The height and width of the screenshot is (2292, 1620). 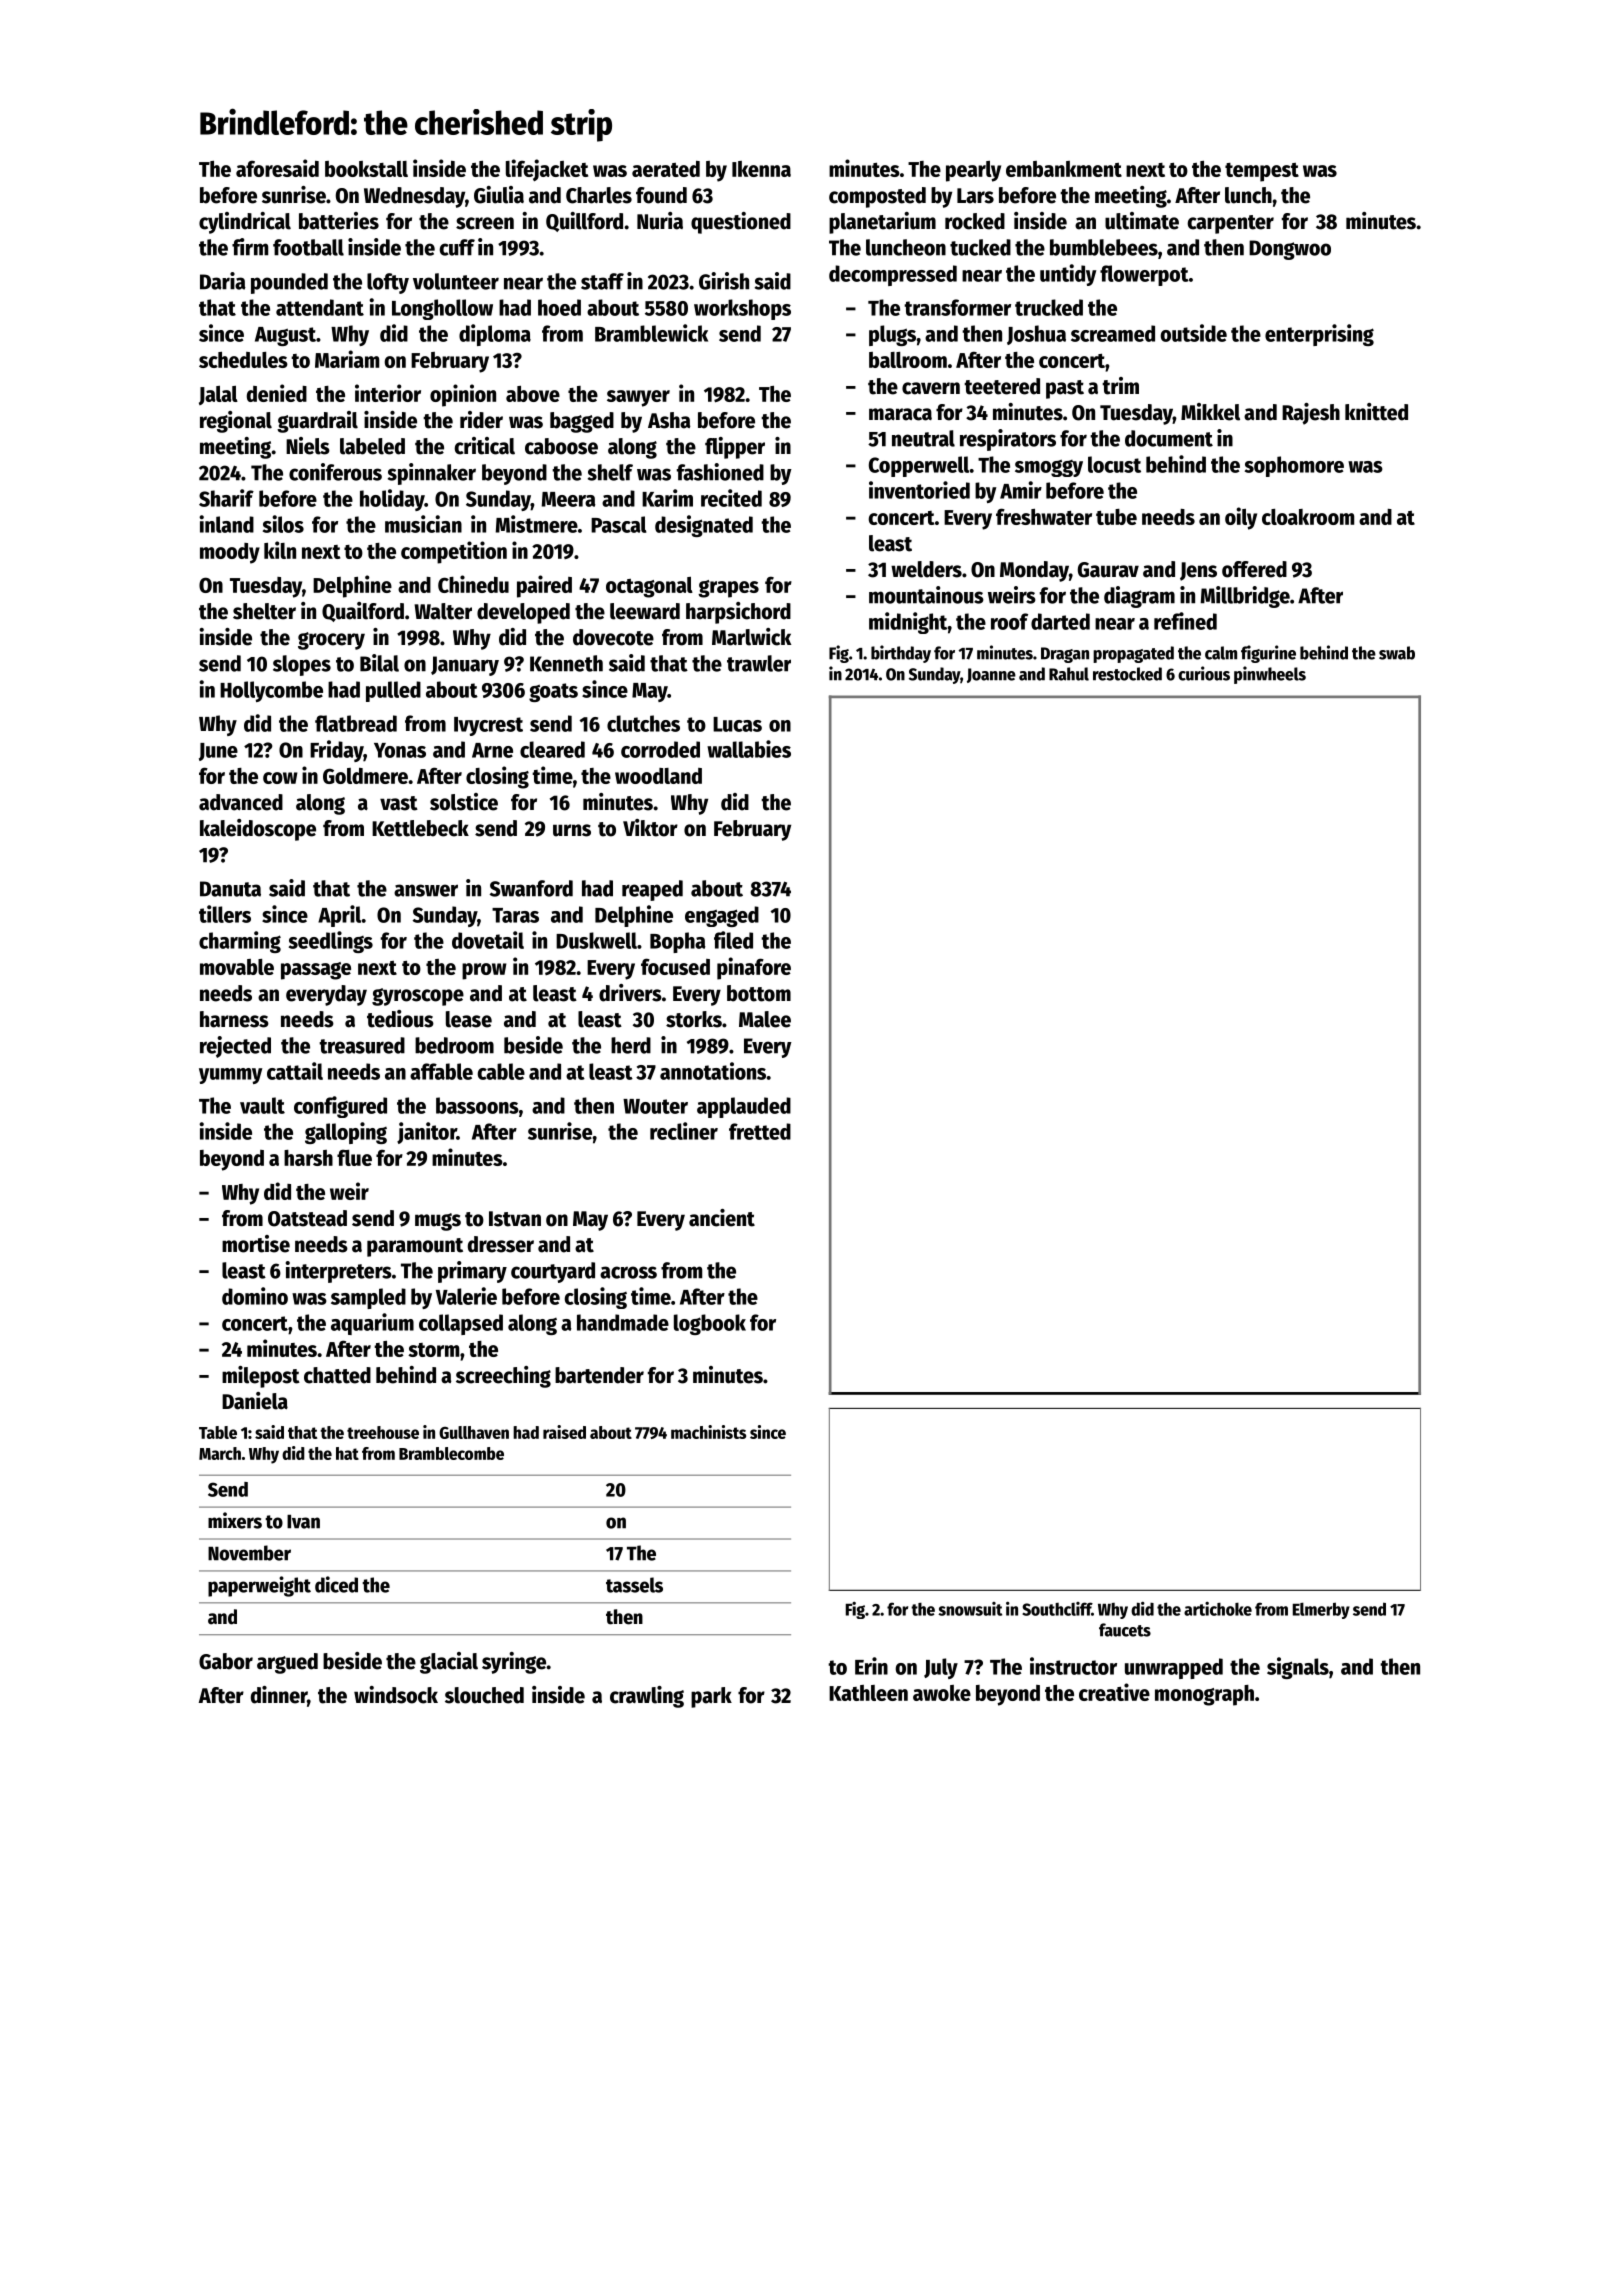 I want to click on untidy, so click(x=1068, y=275).
